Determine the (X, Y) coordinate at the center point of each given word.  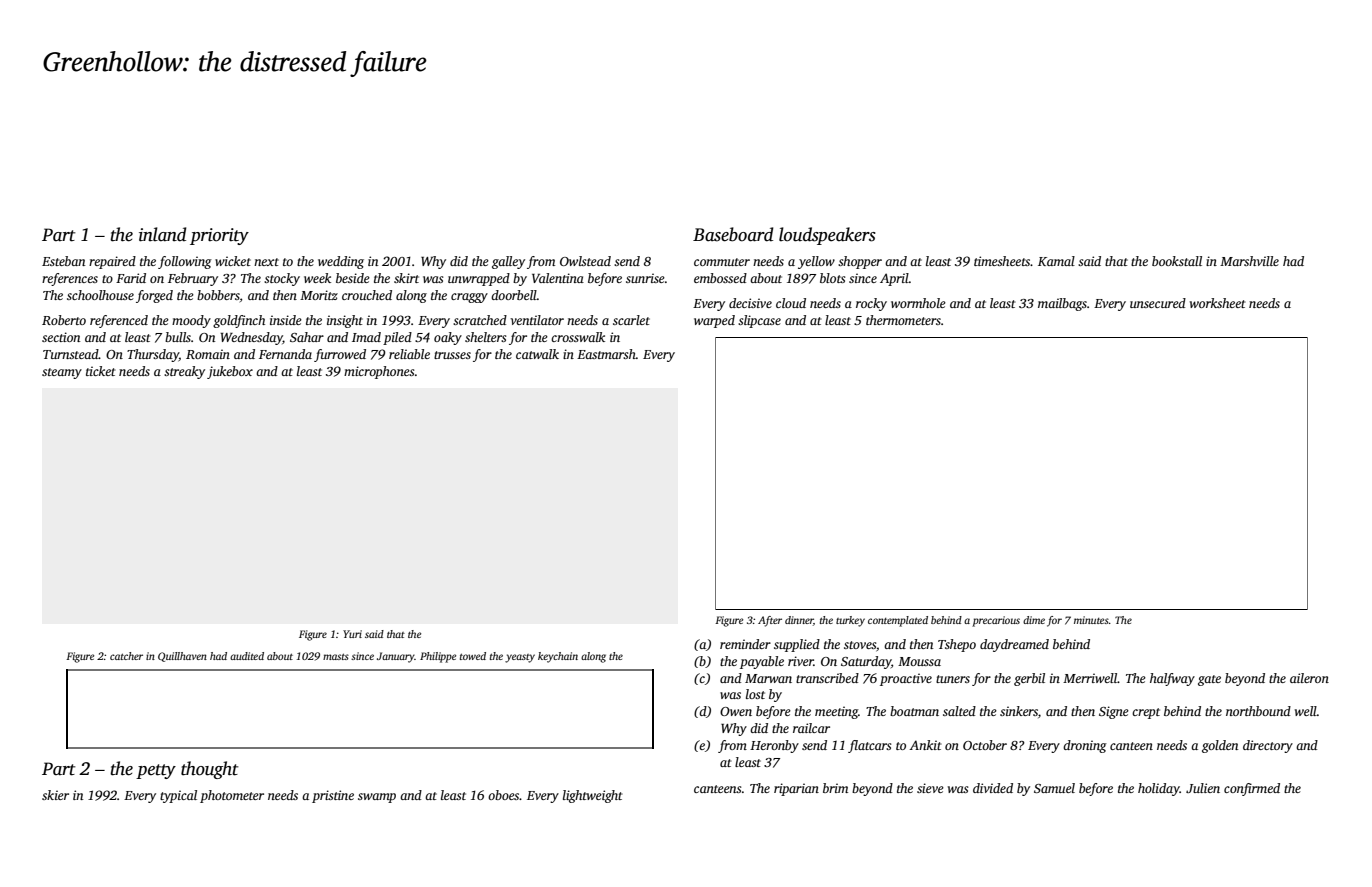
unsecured (1158, 303)
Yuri (352, 634)
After (770, 621)
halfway (1172, 679)
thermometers (903, 320)
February (193, 279)
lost (755, 694)
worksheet (1218, 303)
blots (832, 278)
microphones (379, 372)
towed (473, 656)
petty (156, 771)
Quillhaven (182, 657)
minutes (1091, 620)
